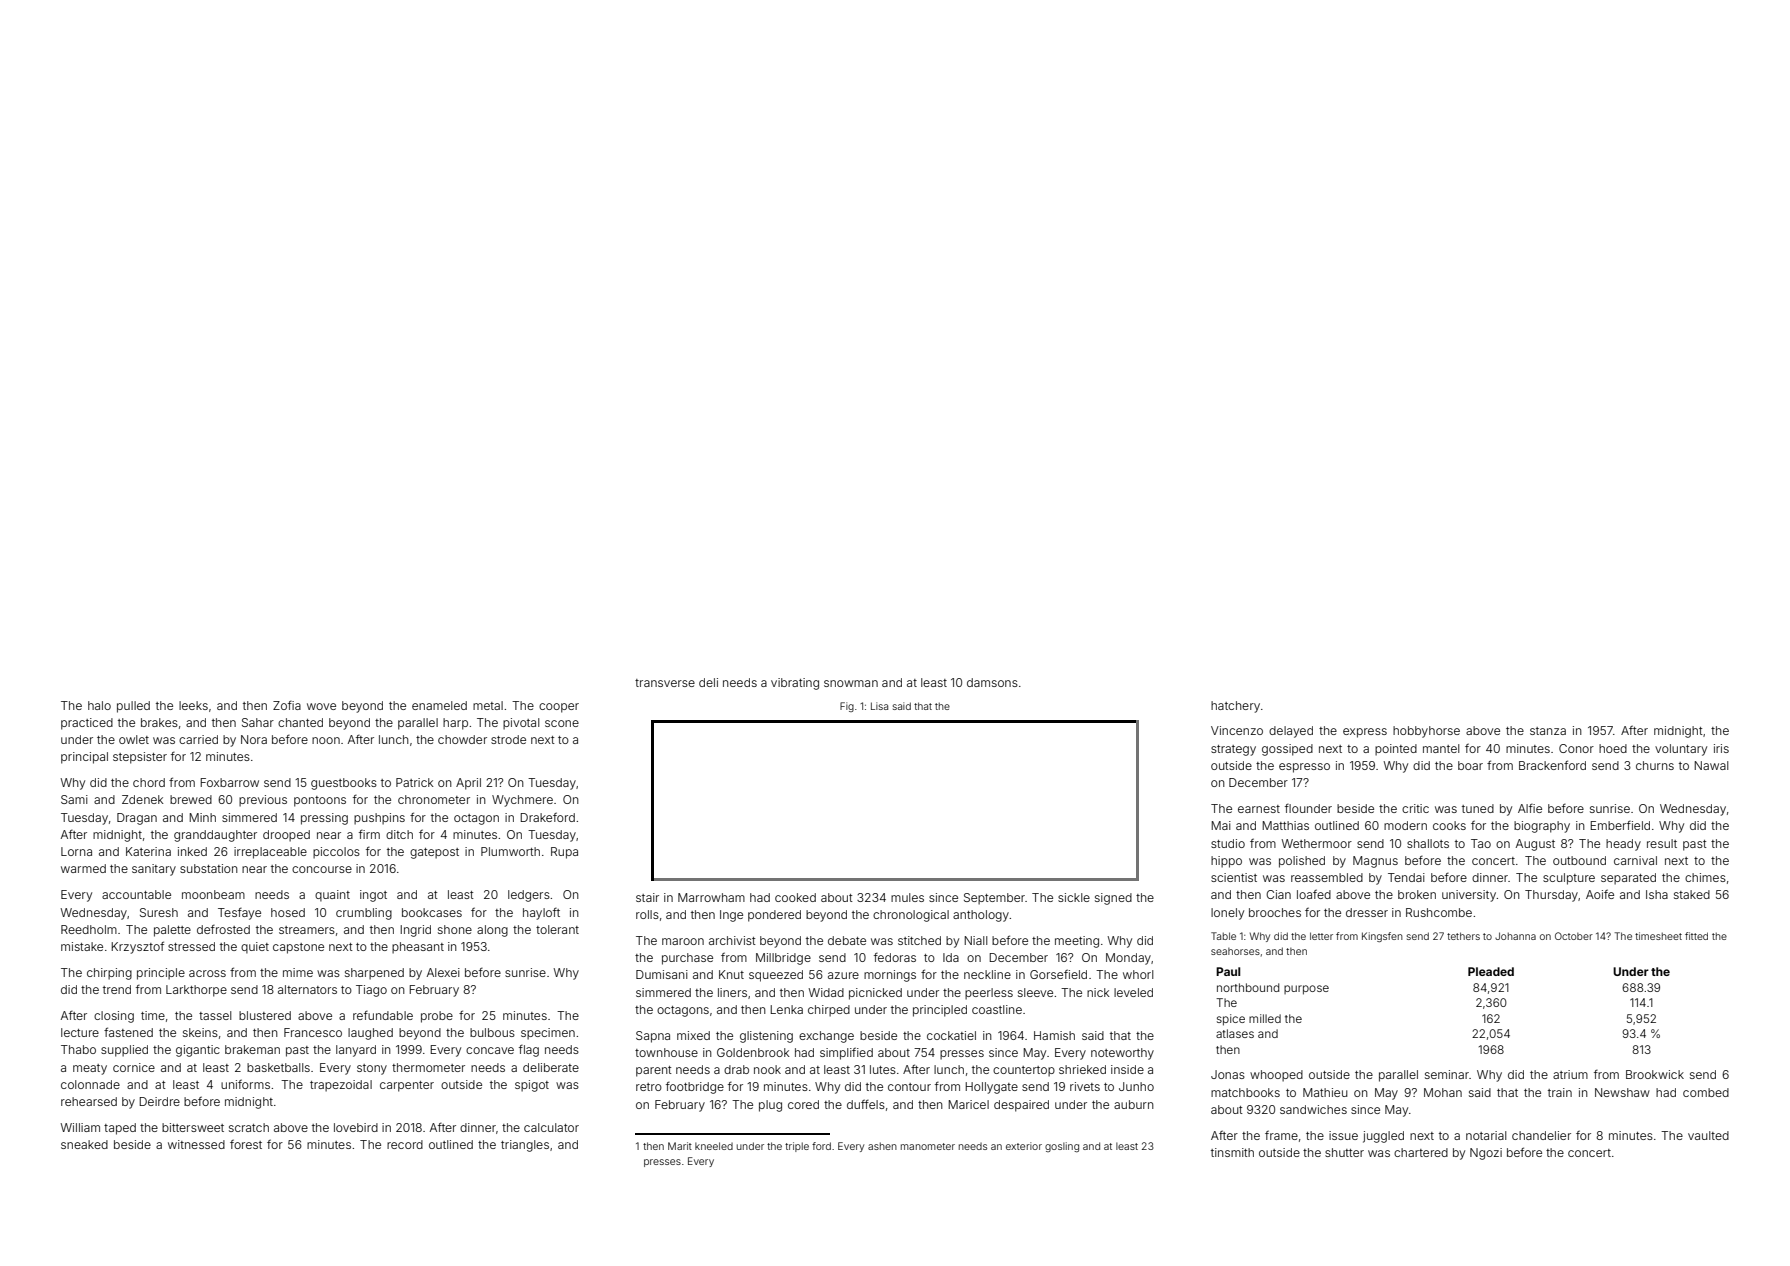 The width and height of the screenshot is (1790, 1266). I want to click on tinsmith, so click(1232, 1152).
